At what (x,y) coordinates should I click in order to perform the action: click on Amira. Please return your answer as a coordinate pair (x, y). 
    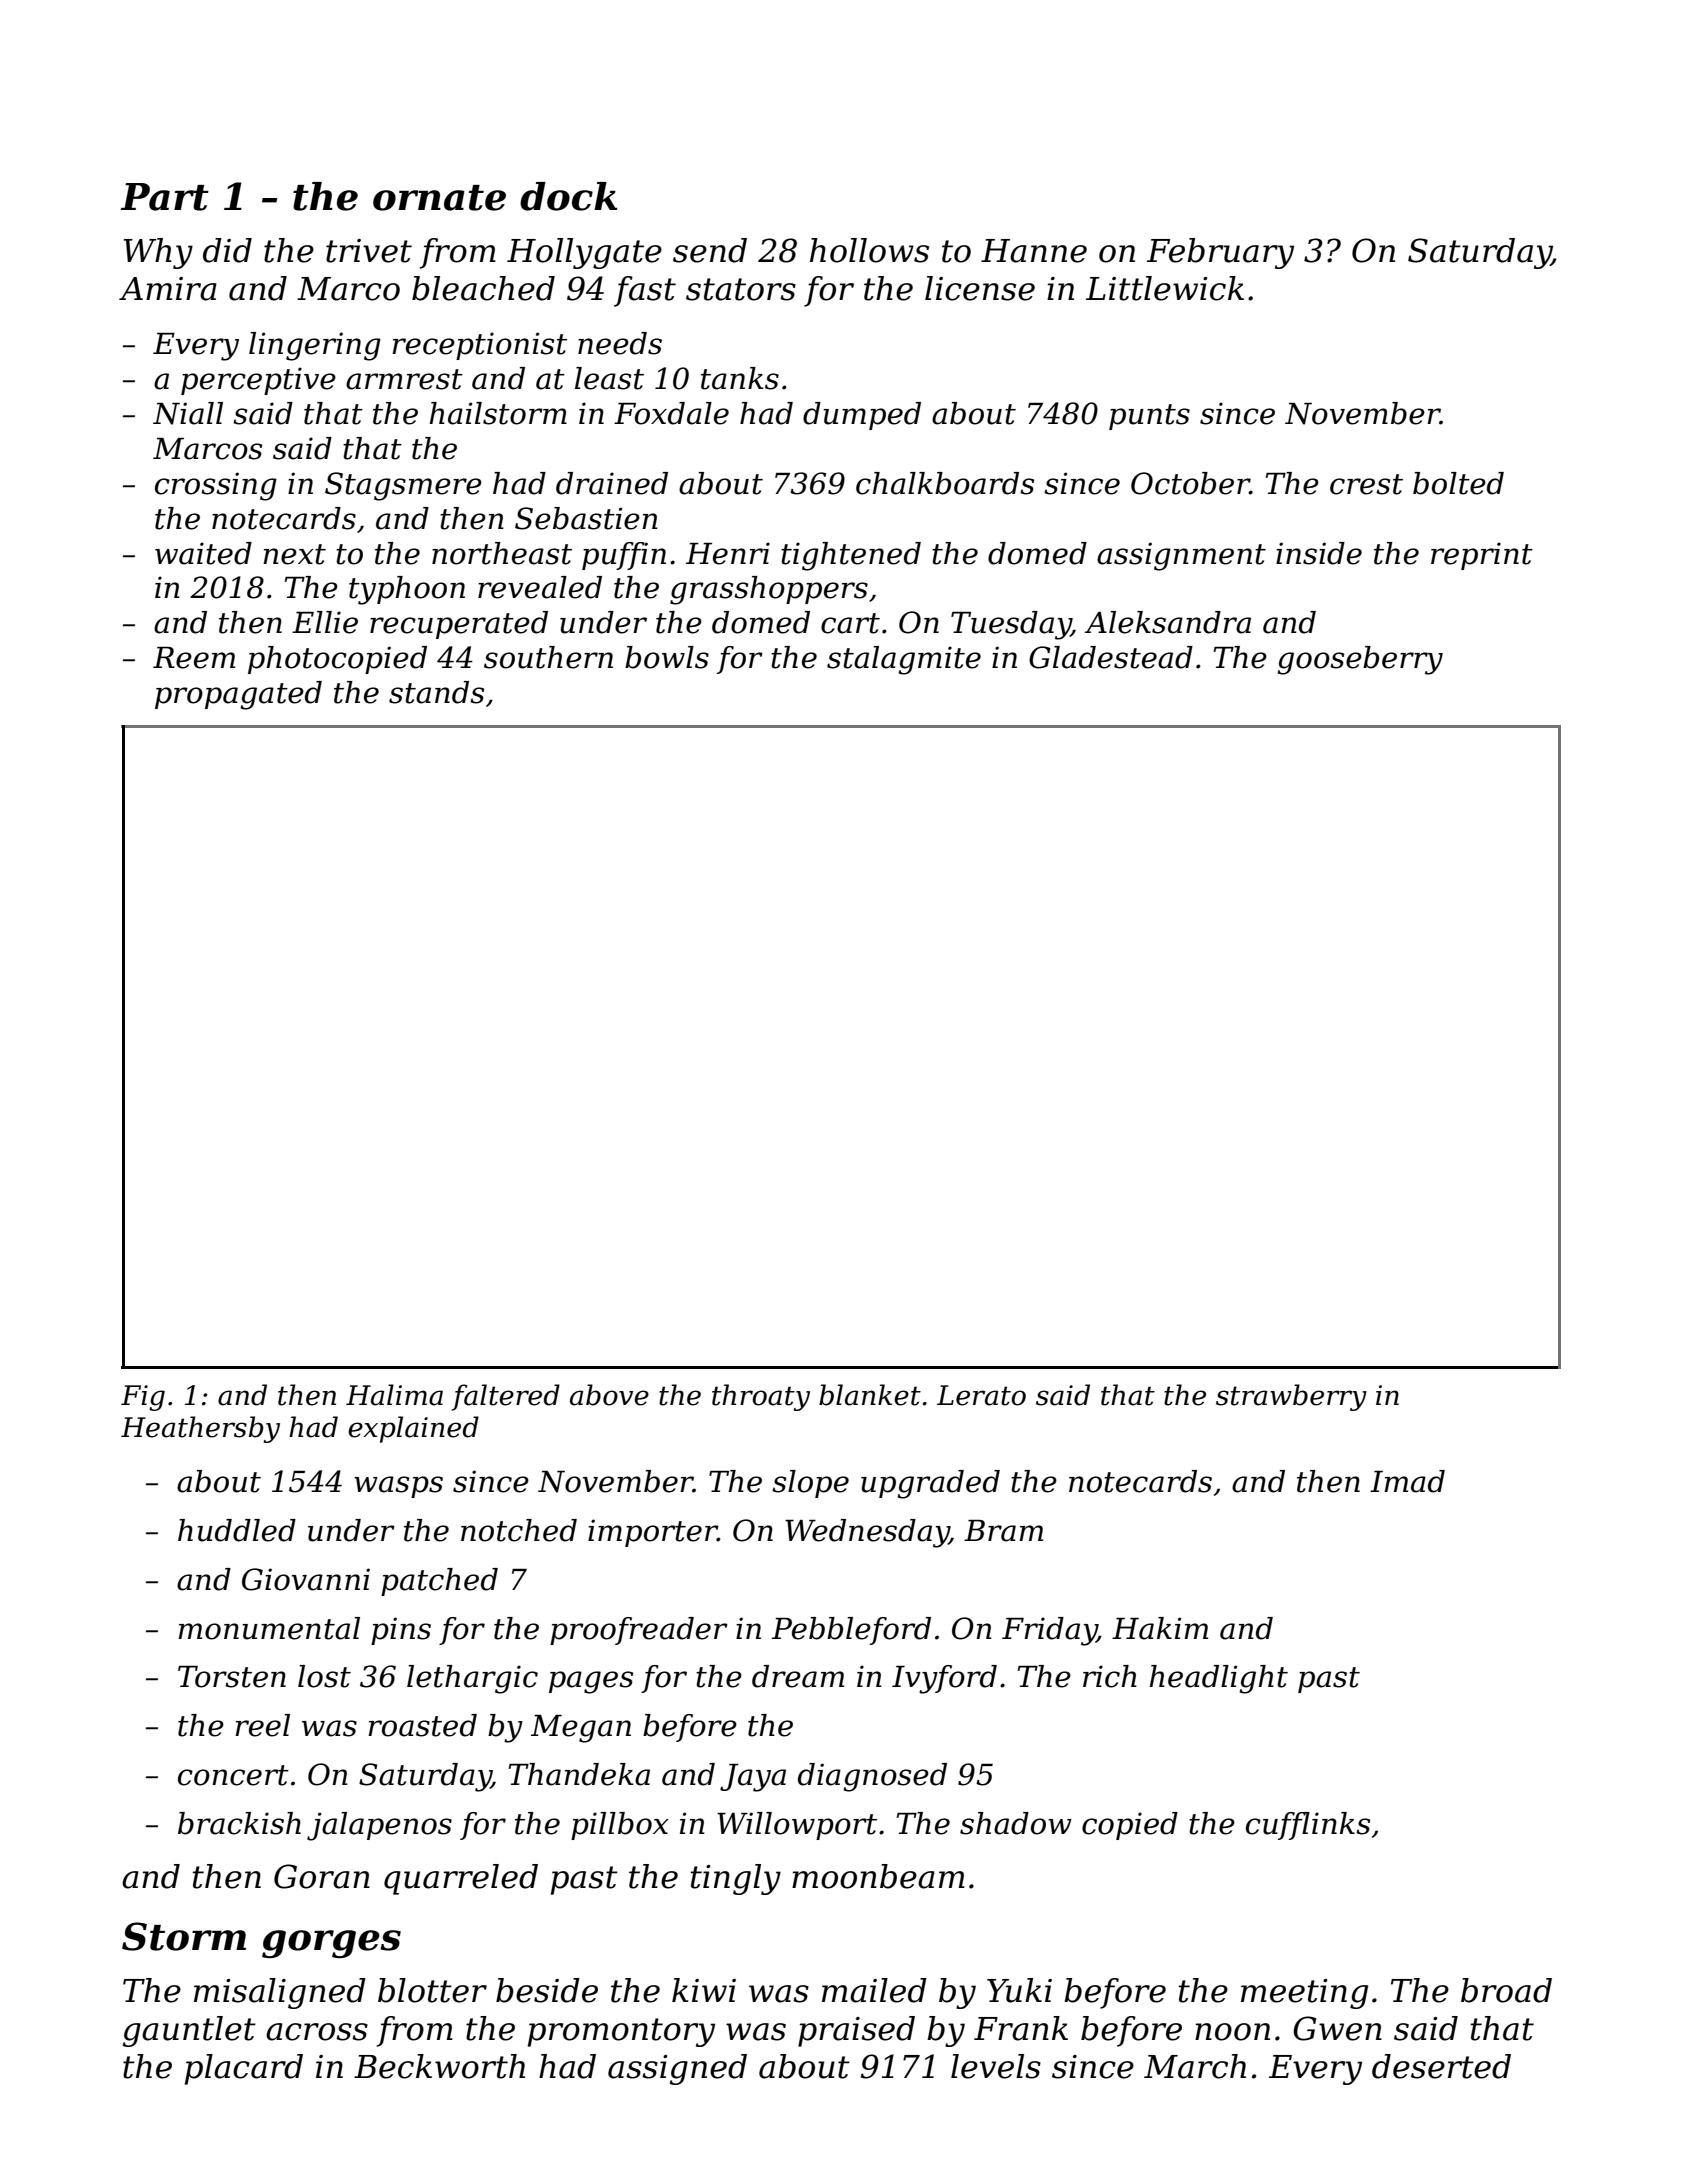
    Looking at the image, I should click on (168, 289).
